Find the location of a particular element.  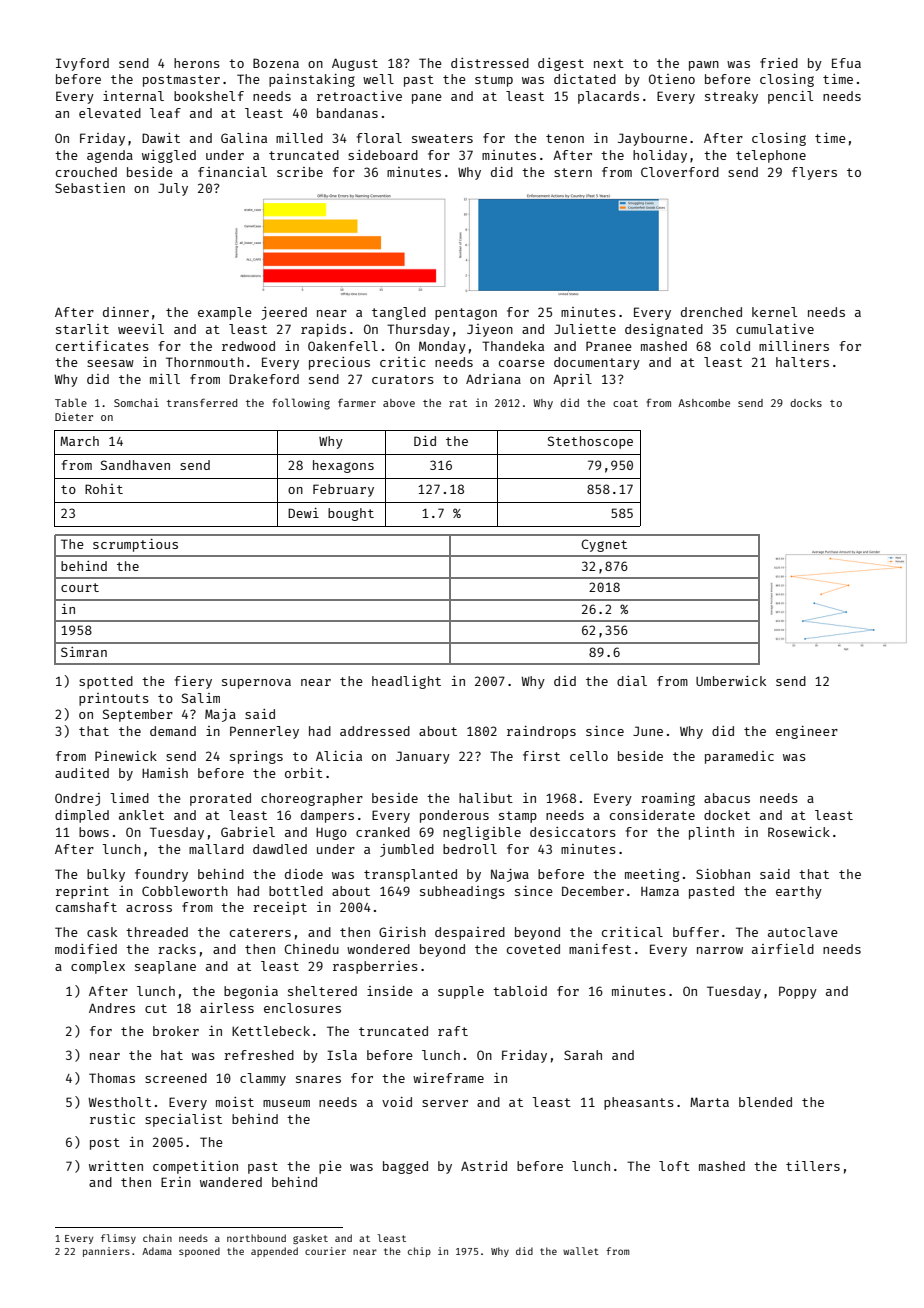

digest is located at coordinates (561, 64).
